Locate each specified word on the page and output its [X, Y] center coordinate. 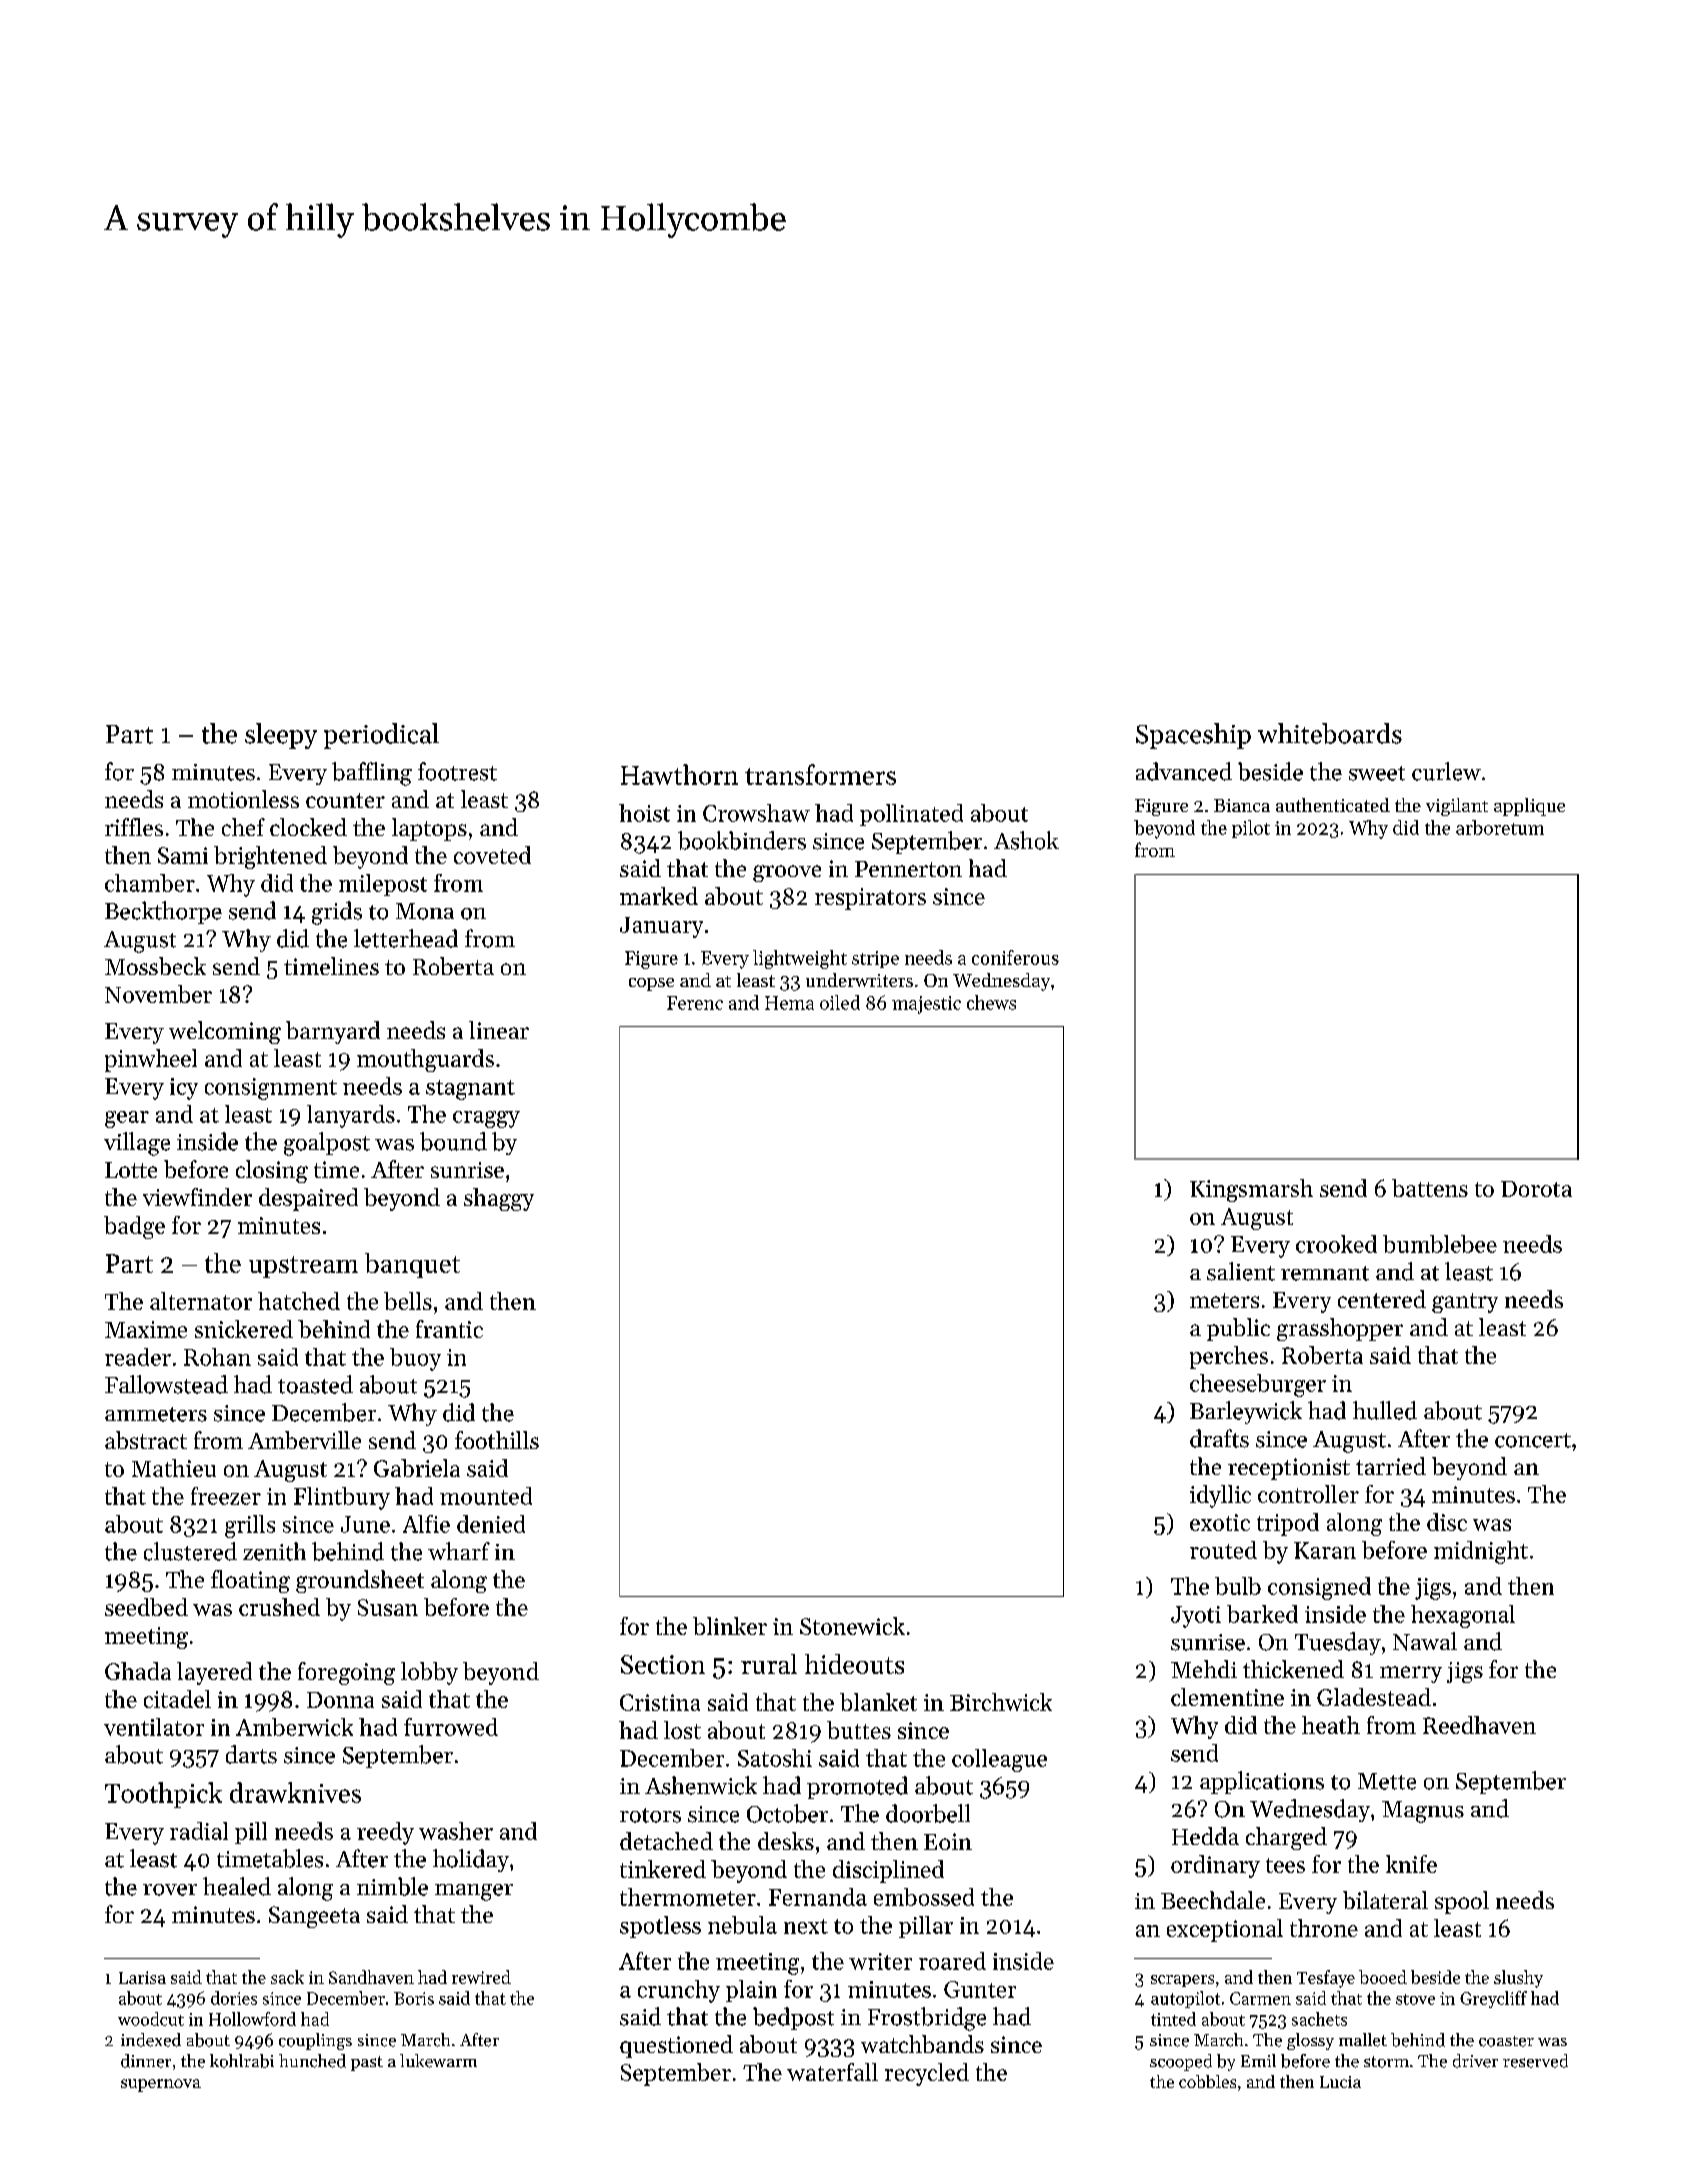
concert [1533, 1440]
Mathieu [174, 1468]
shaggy [499, 1199]
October [787, 1813]
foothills [497, 1440]
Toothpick [163, 1795]
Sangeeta [314, 1917]
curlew [1446, 771]
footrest [457, 771]
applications [1262, 1782]
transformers [820, 774]
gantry [1465, 1303]
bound [453, 1141]
